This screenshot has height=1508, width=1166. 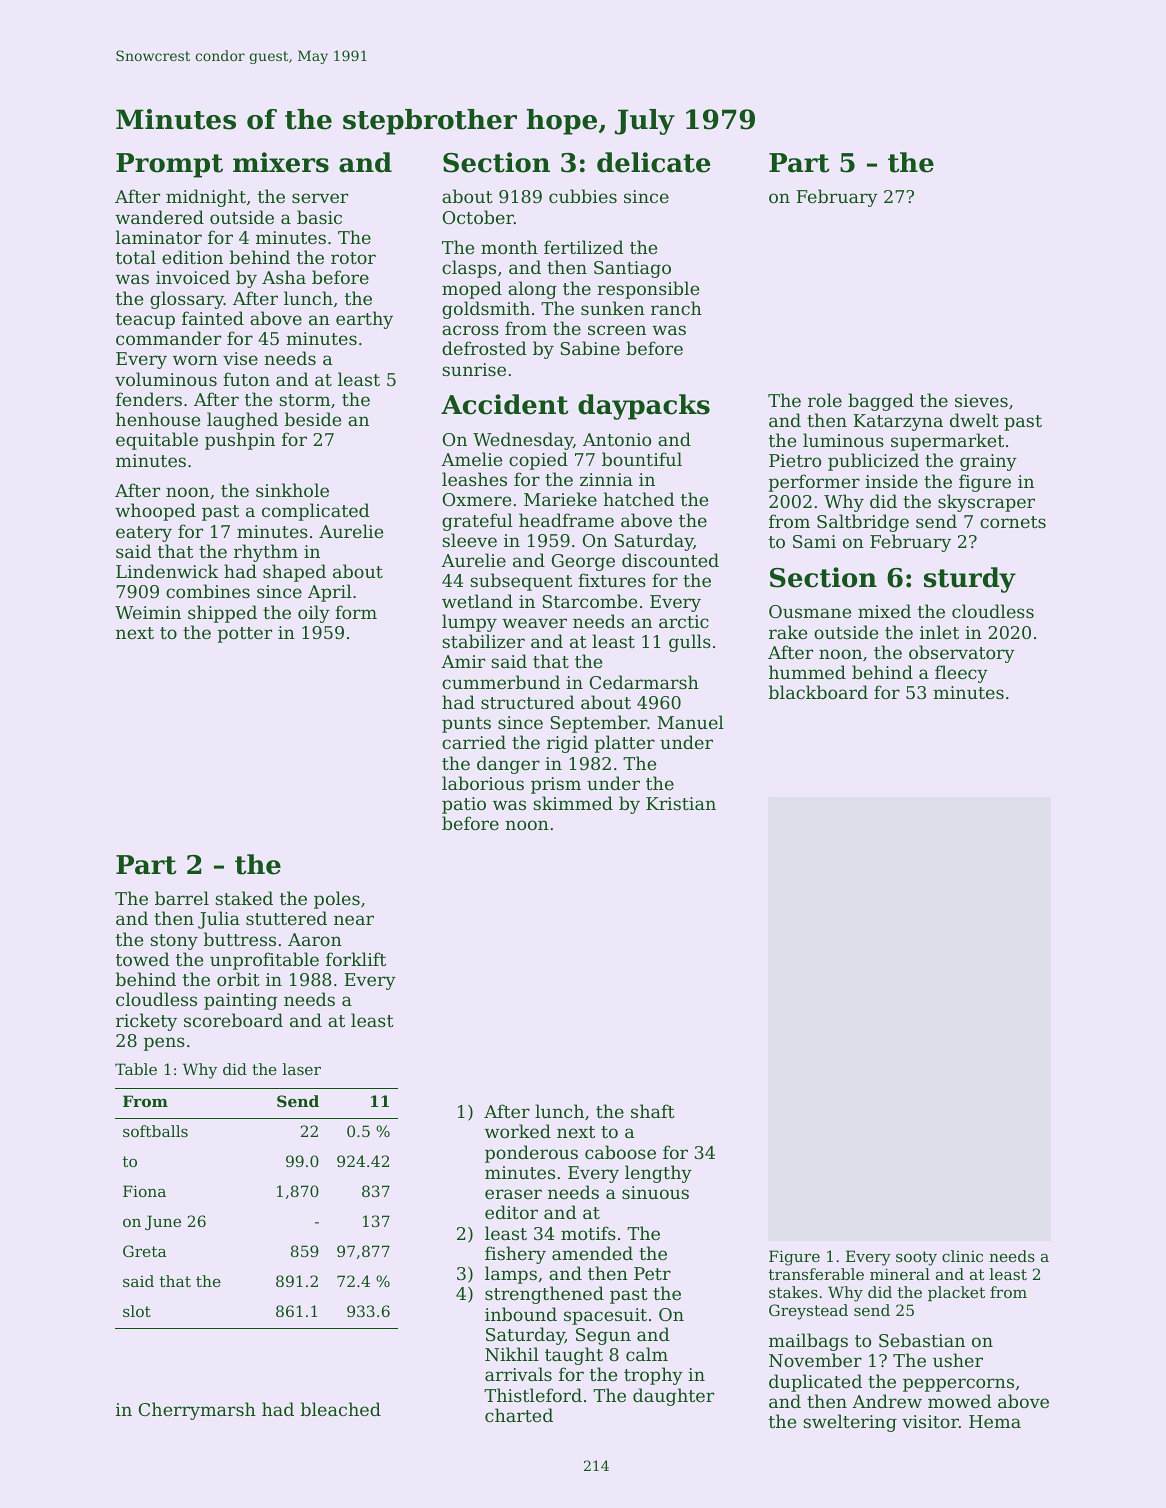 I want to click on Weimin, so click(x=148, y=612).
